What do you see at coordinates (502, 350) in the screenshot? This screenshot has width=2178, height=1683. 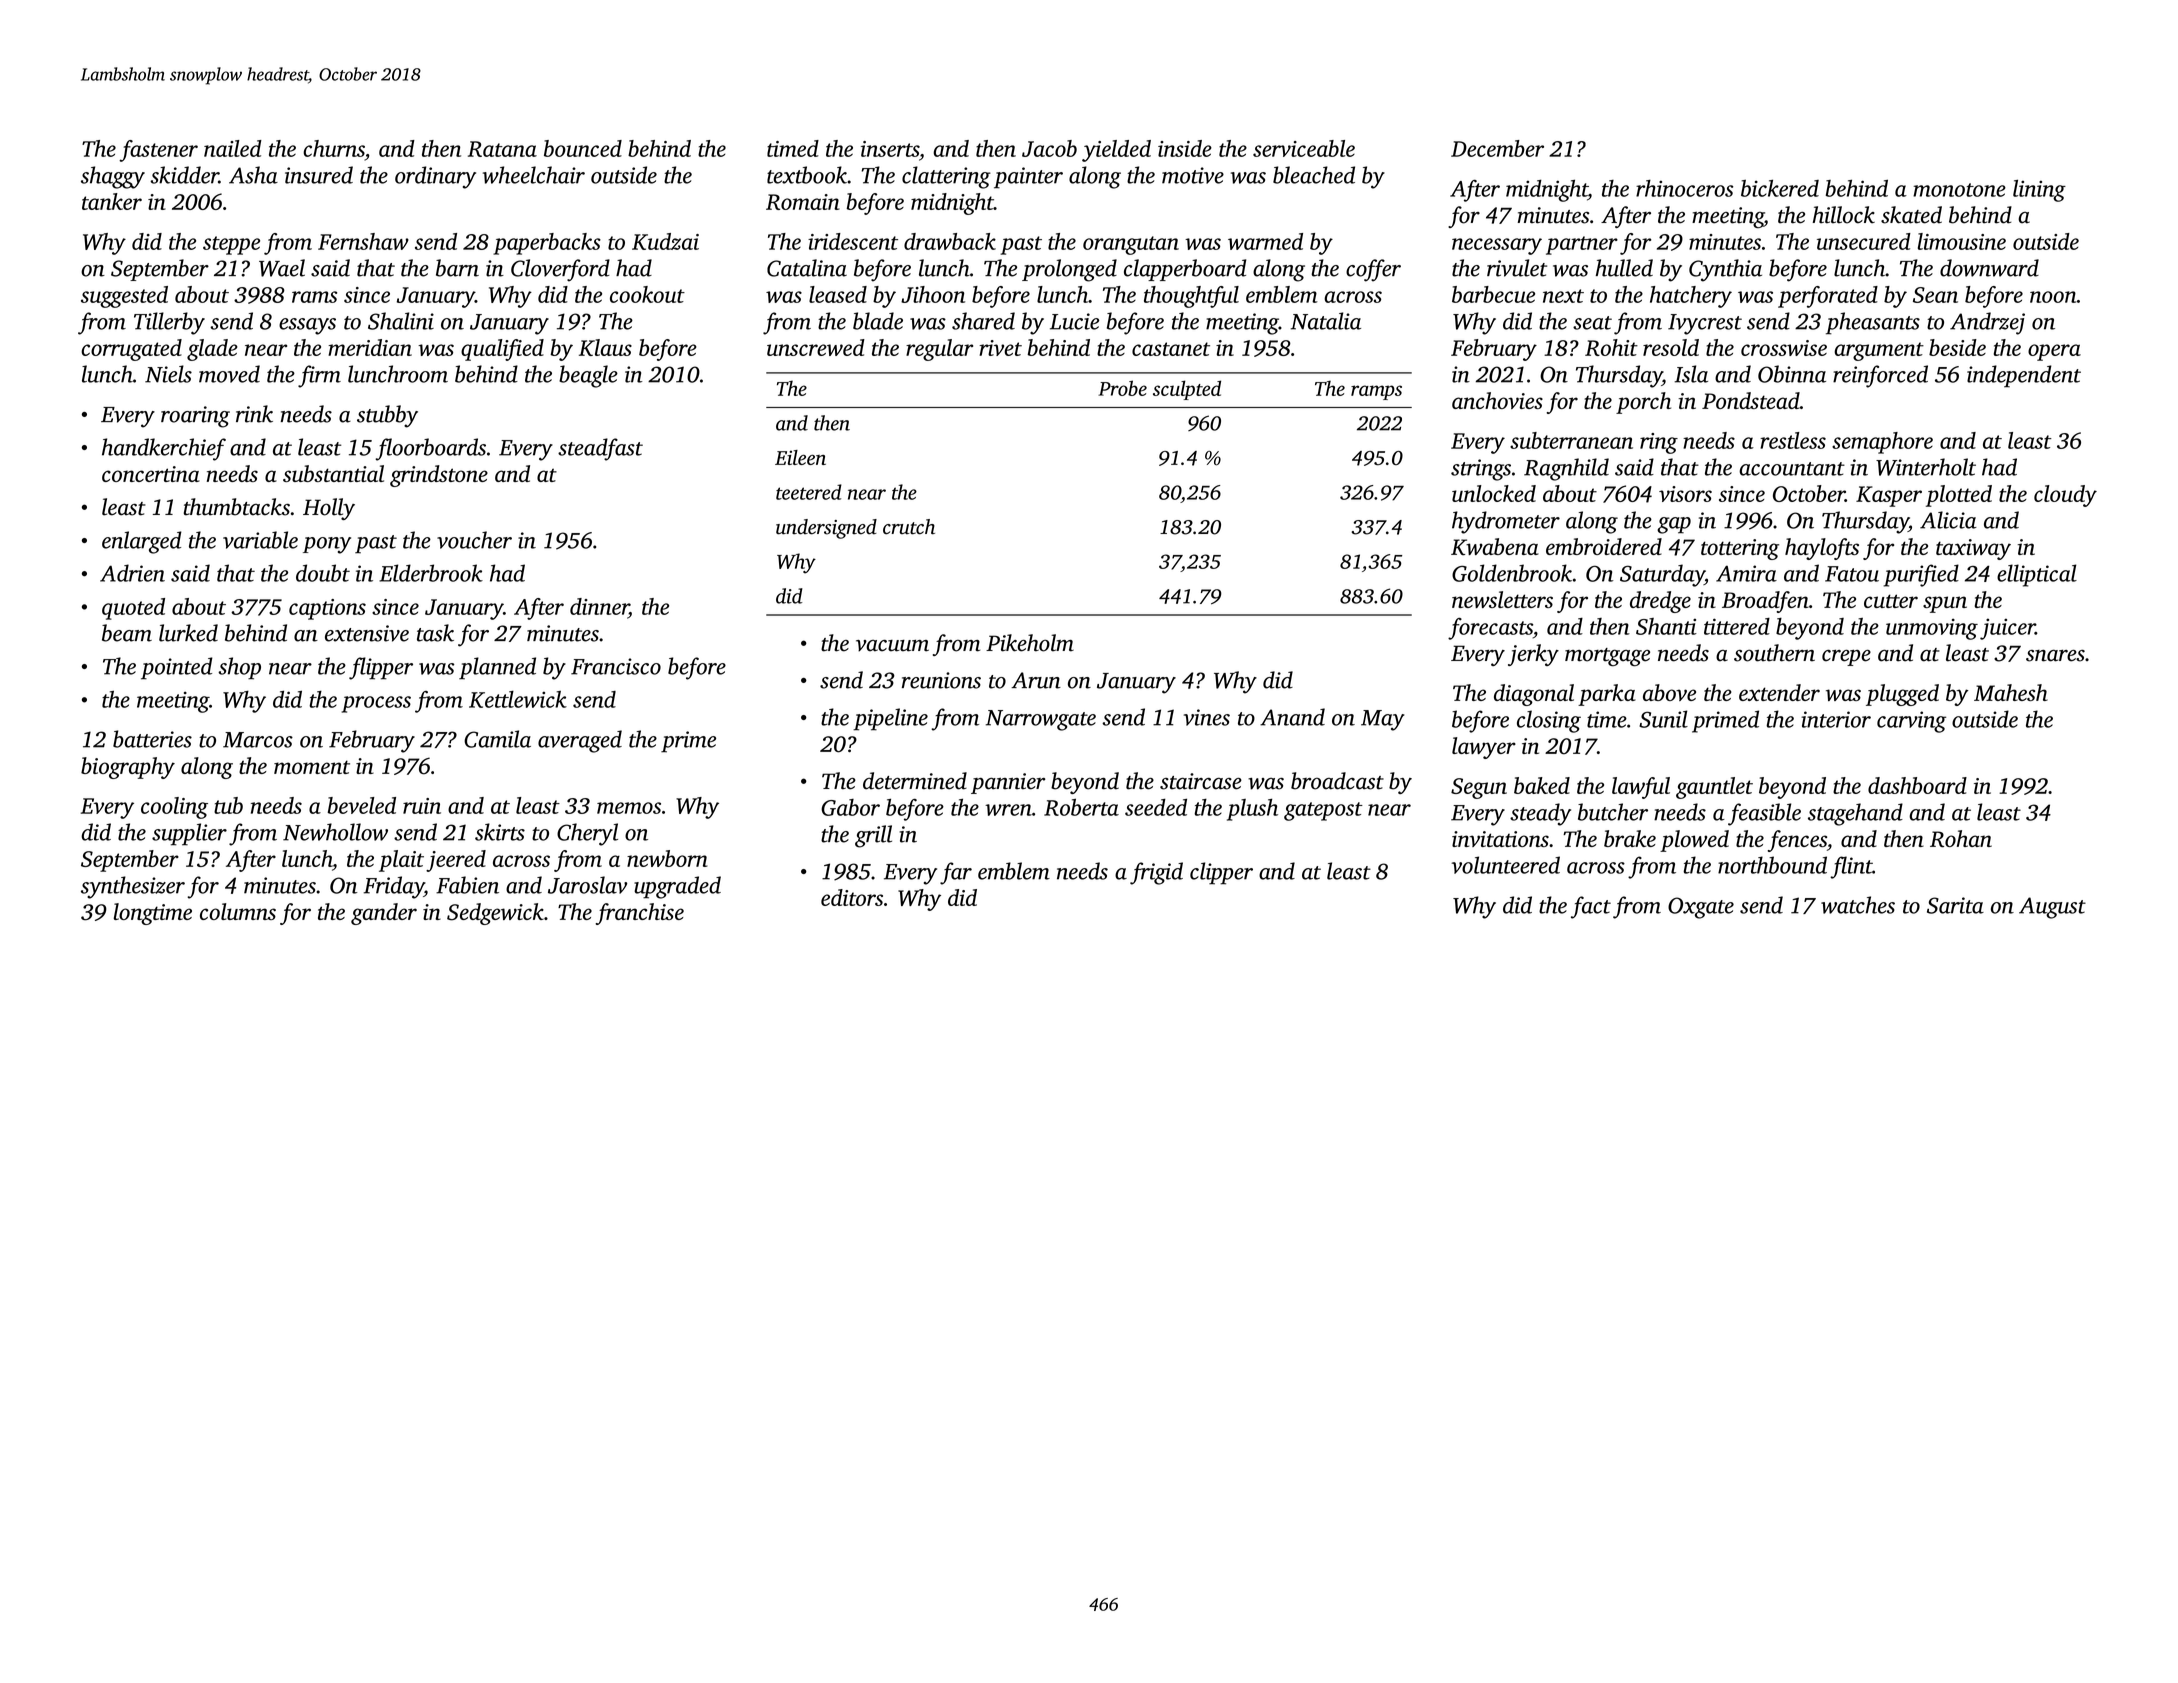 I see `qualified` at bounding box center [502, 350].
